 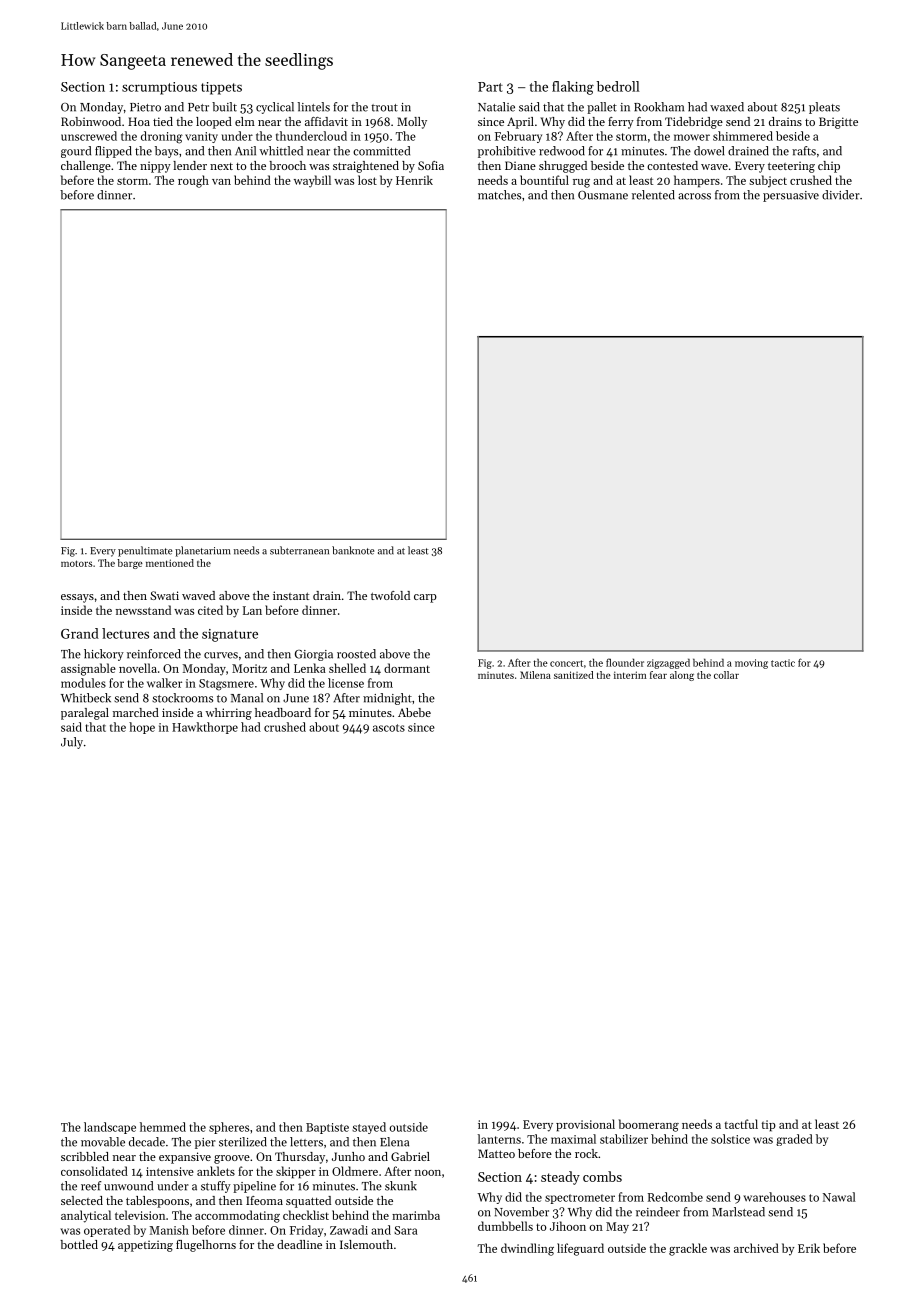 What do you see at coordinates (490, 87) in the screenshot?
I see `Part` at bounding box center [490, 87].
